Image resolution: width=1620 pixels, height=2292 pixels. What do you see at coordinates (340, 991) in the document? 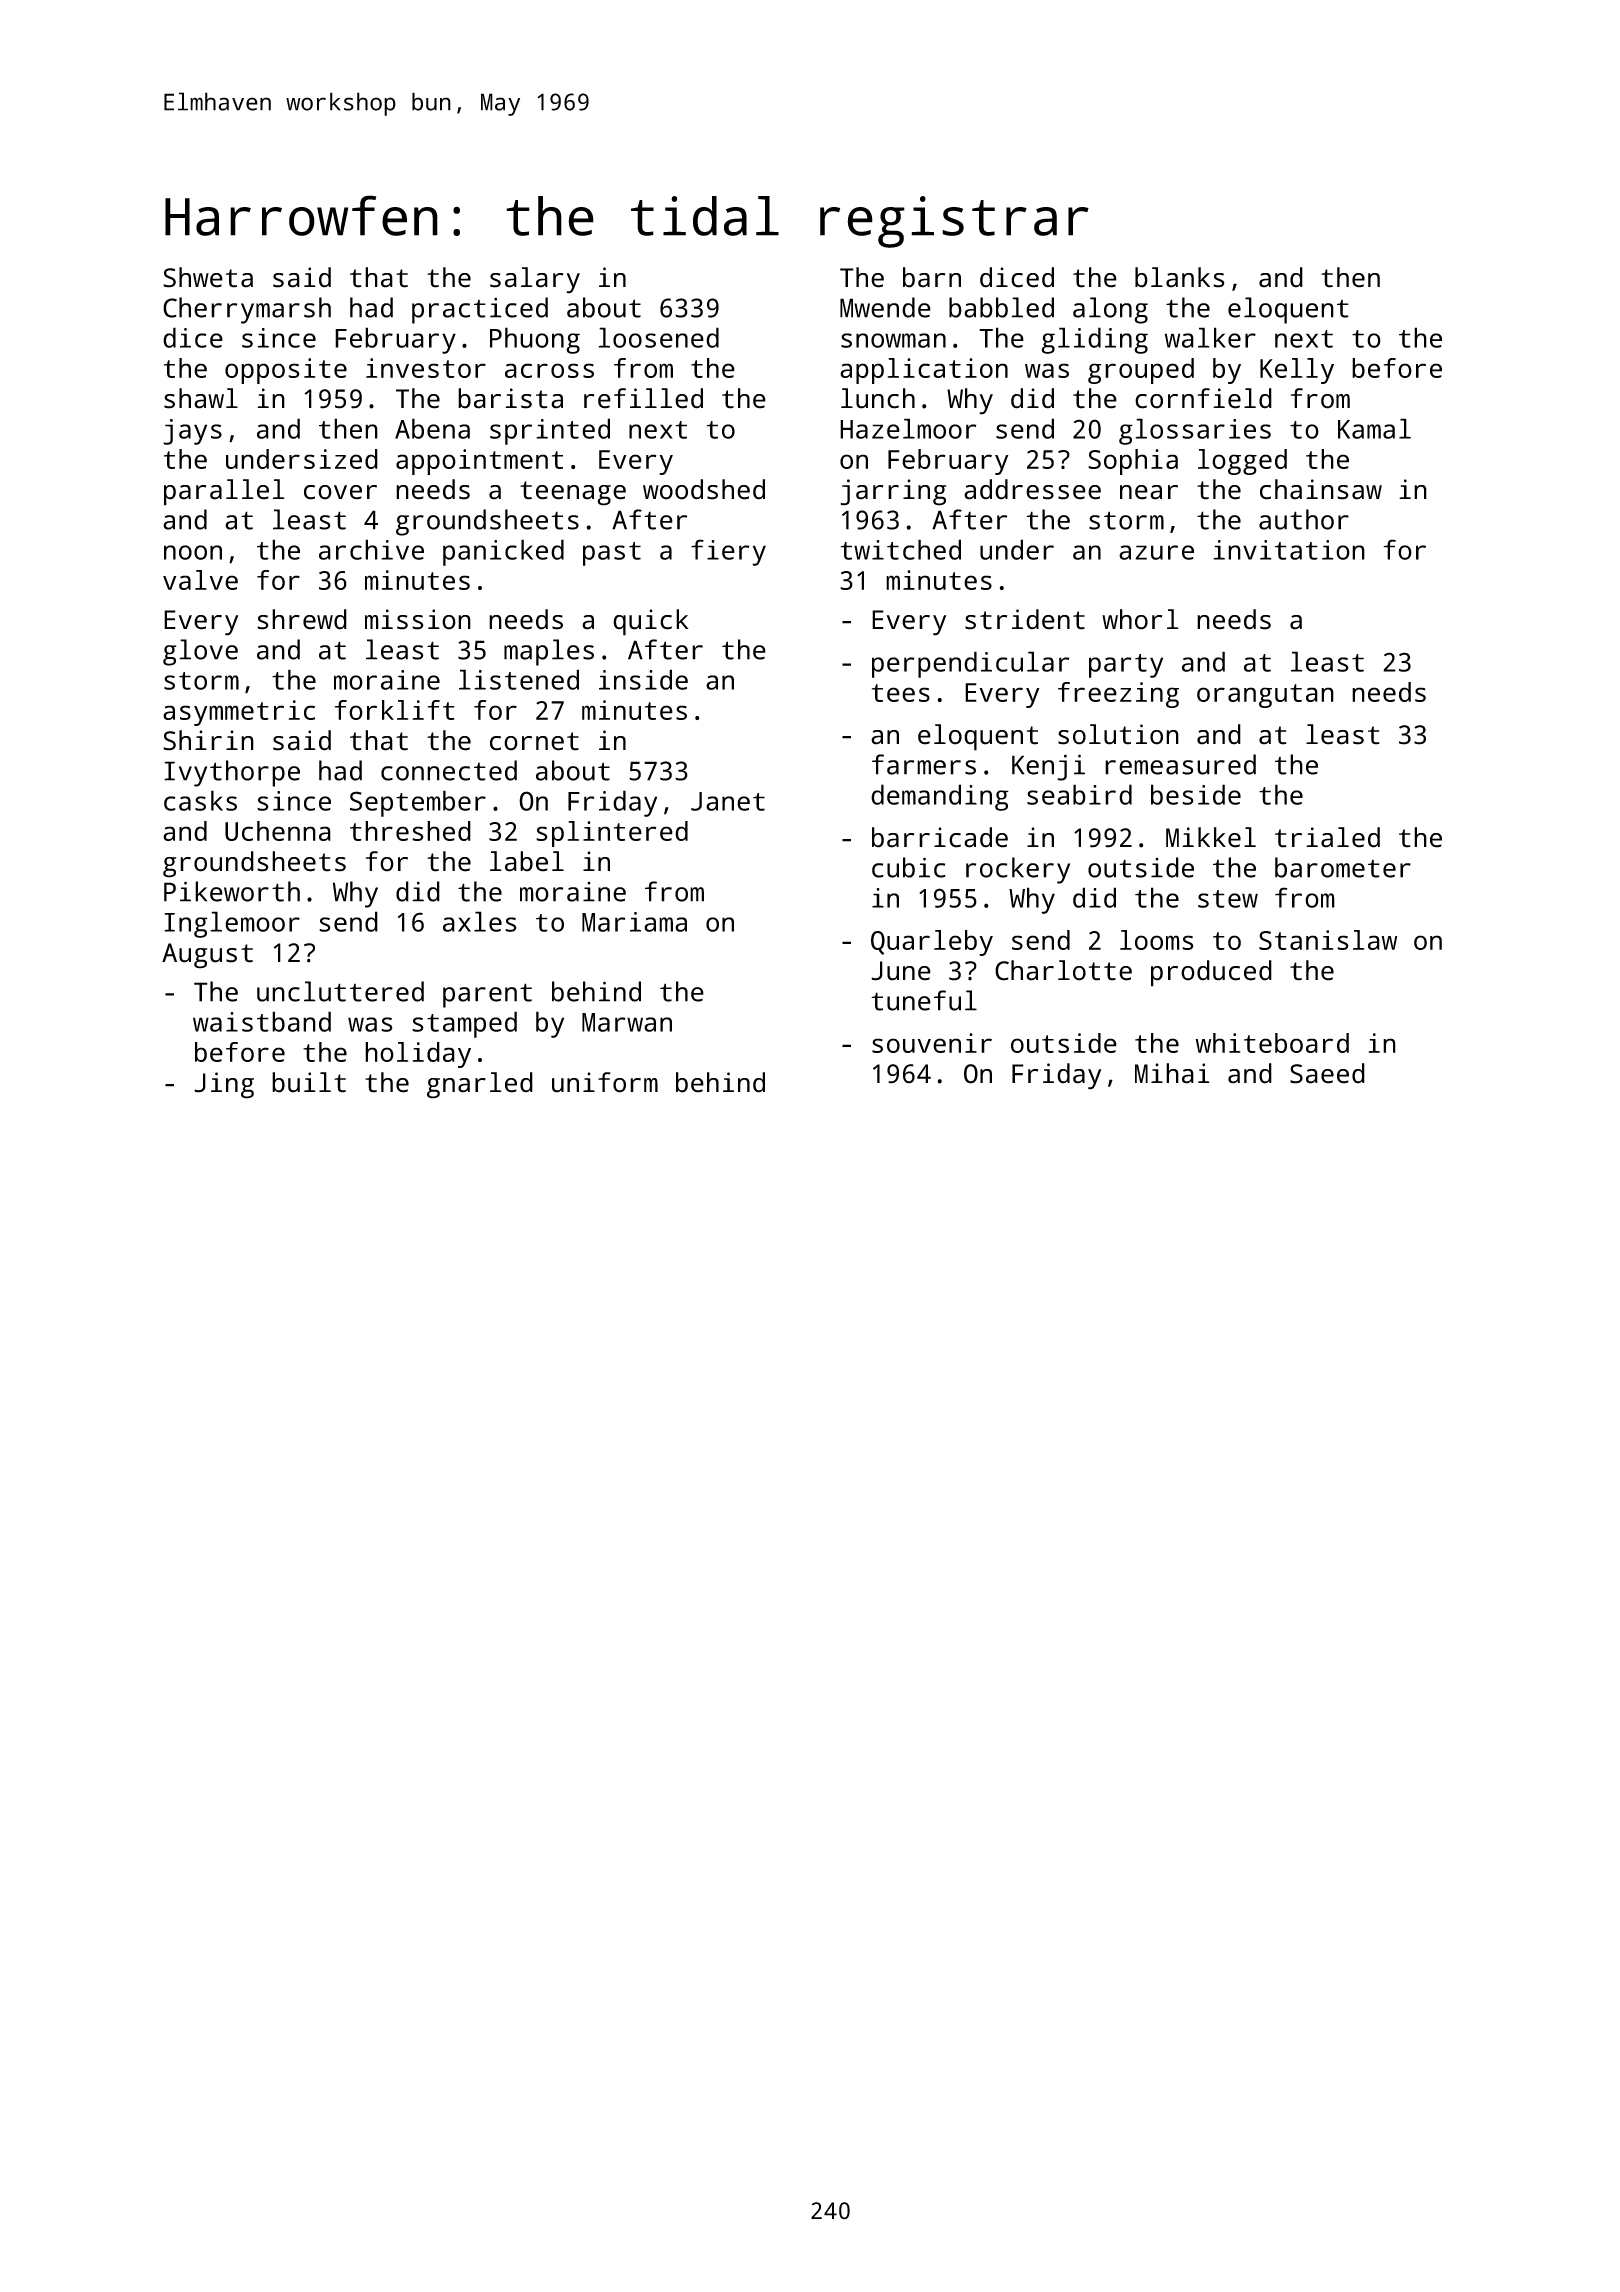
I see `uncluttered` at bounding box center [340, 991].
